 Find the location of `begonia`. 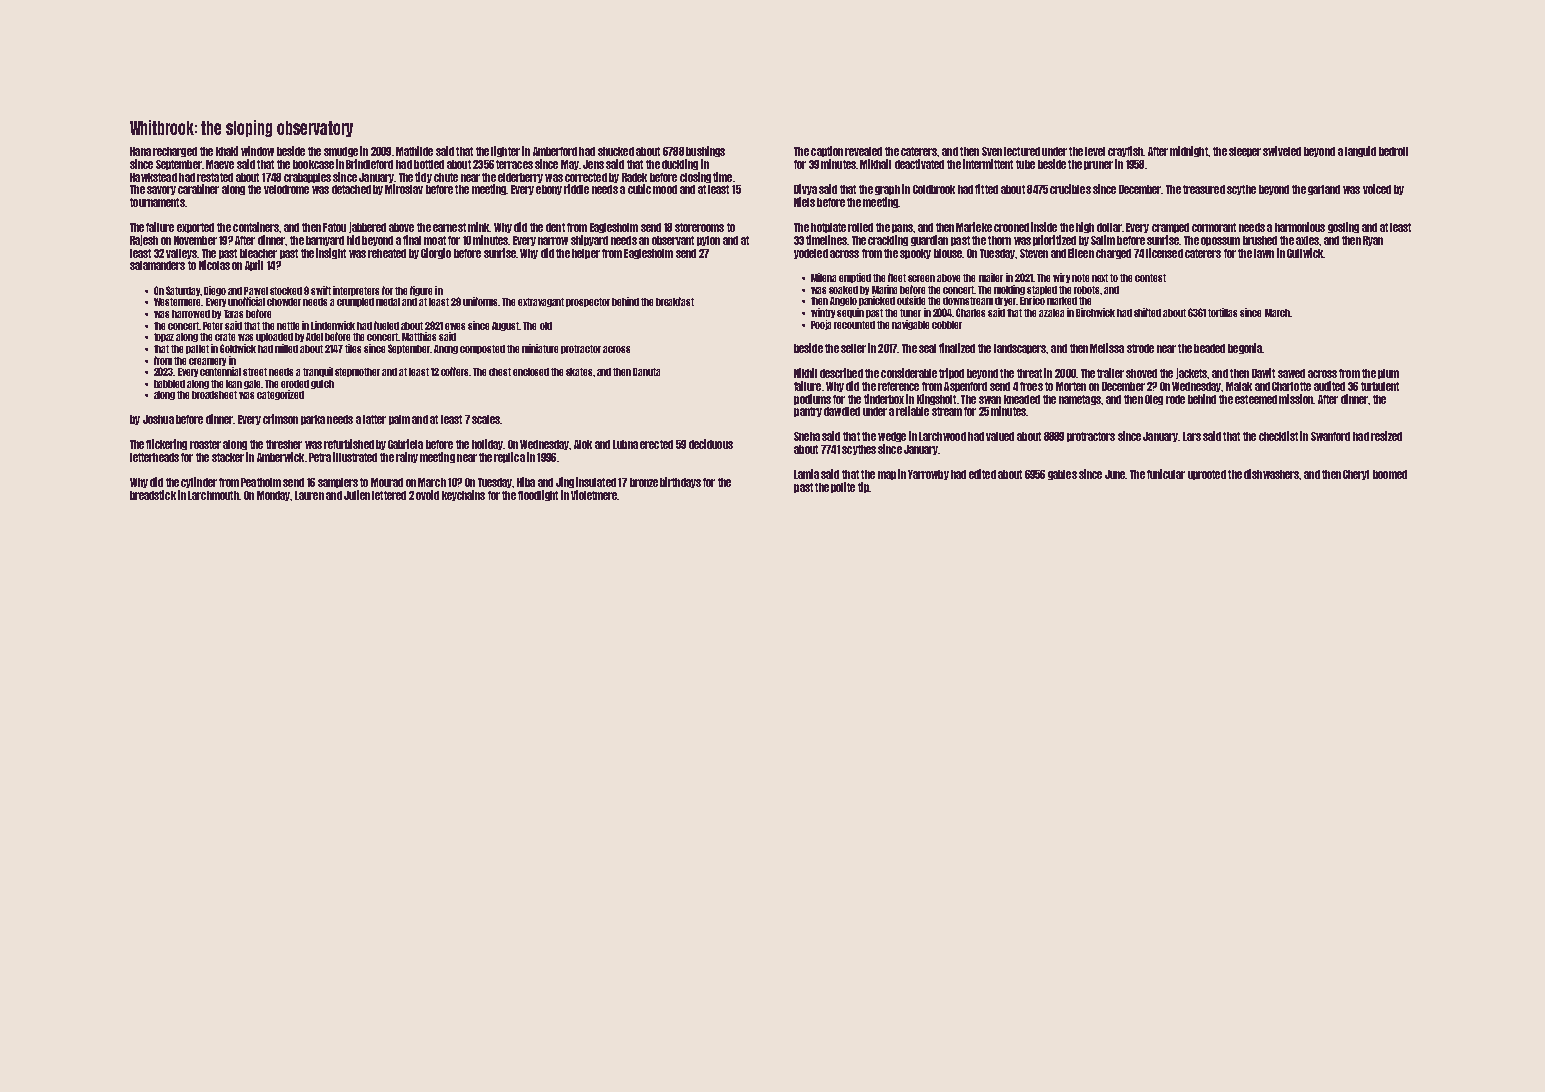

begonia is located at coordinates (1245, 348).
